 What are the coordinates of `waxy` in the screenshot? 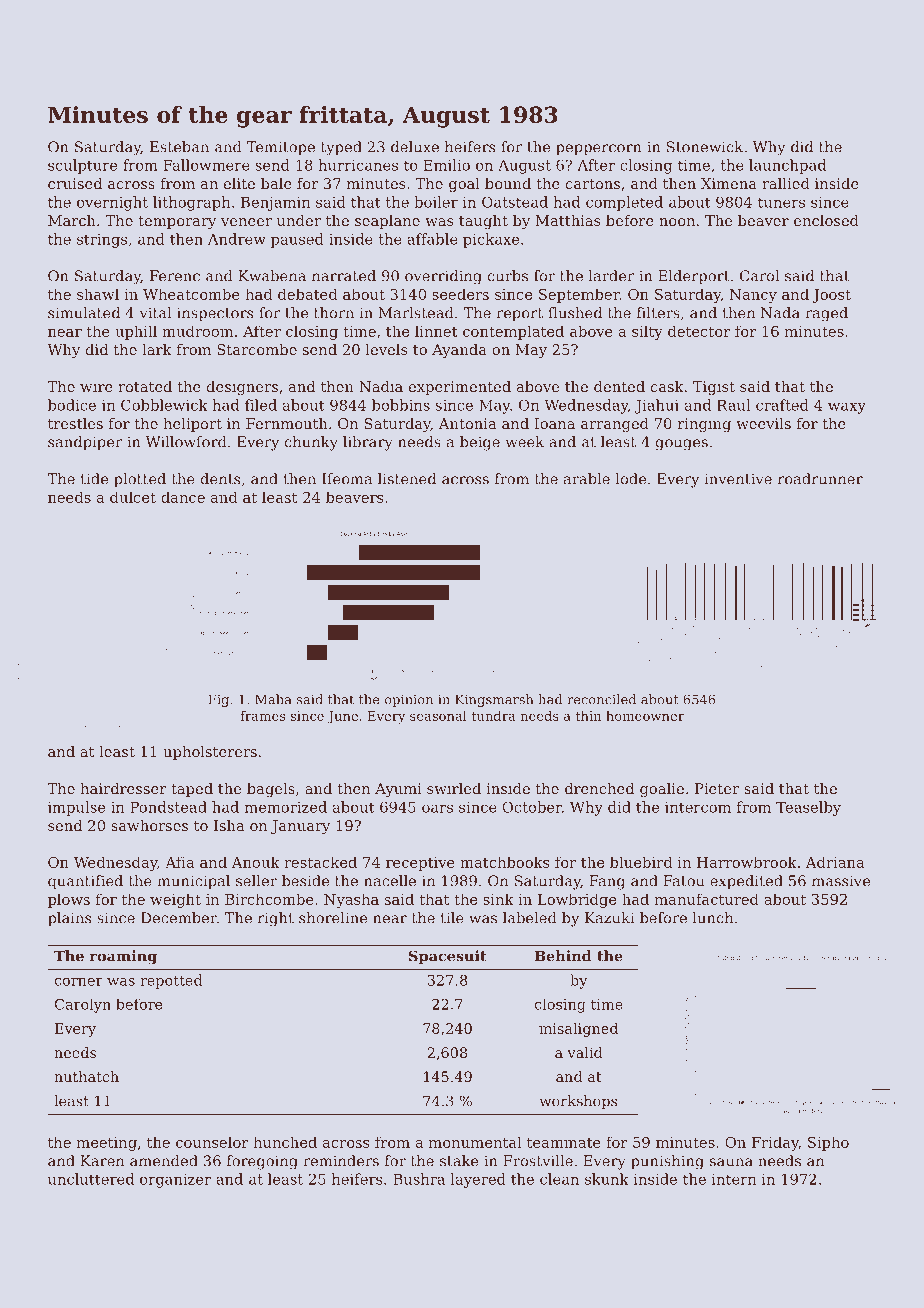 It's located at (847, 408).
